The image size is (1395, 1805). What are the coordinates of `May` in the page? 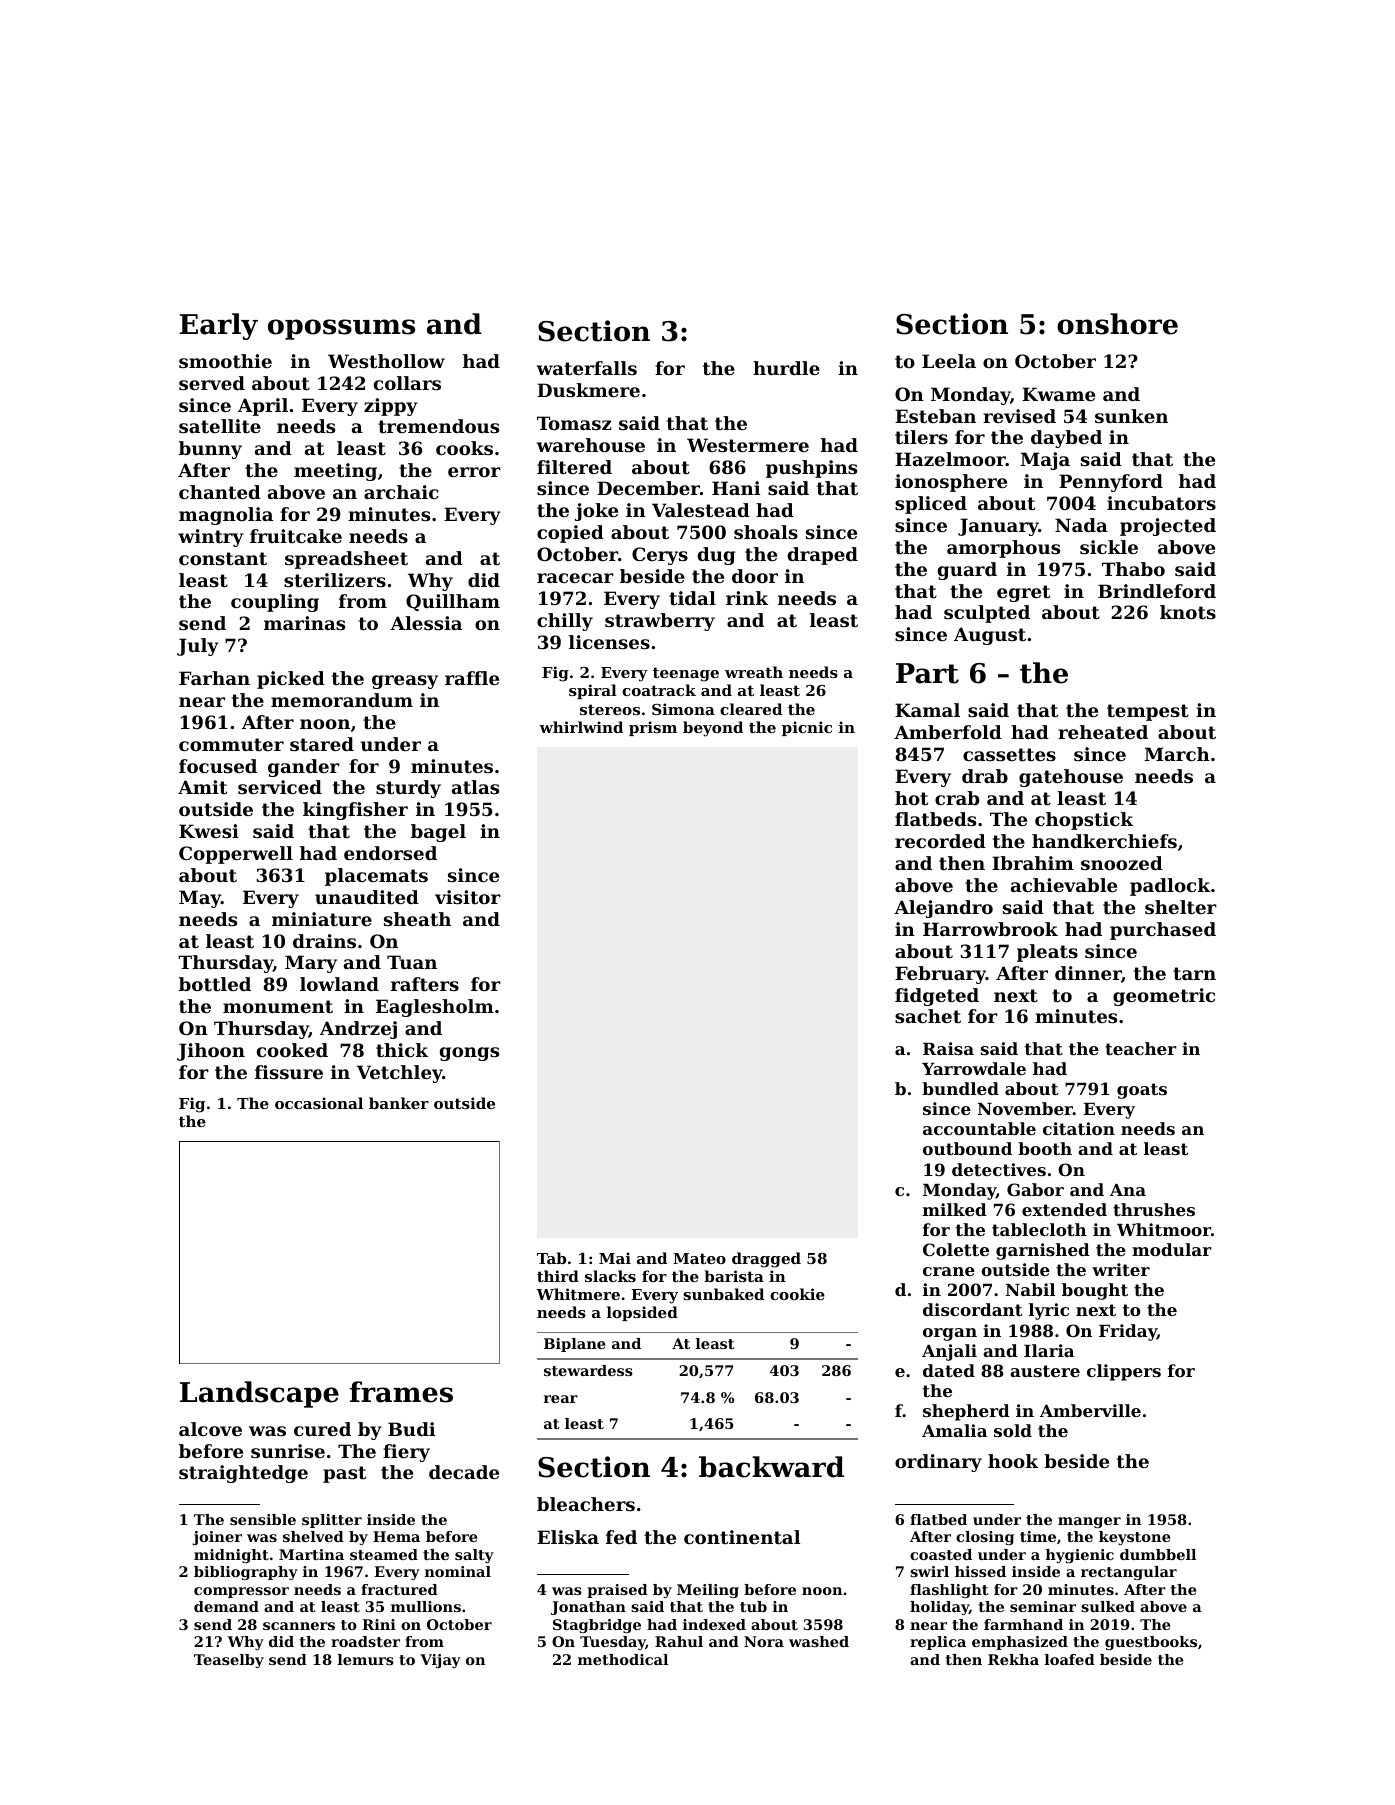 It's located at (200, 899).
